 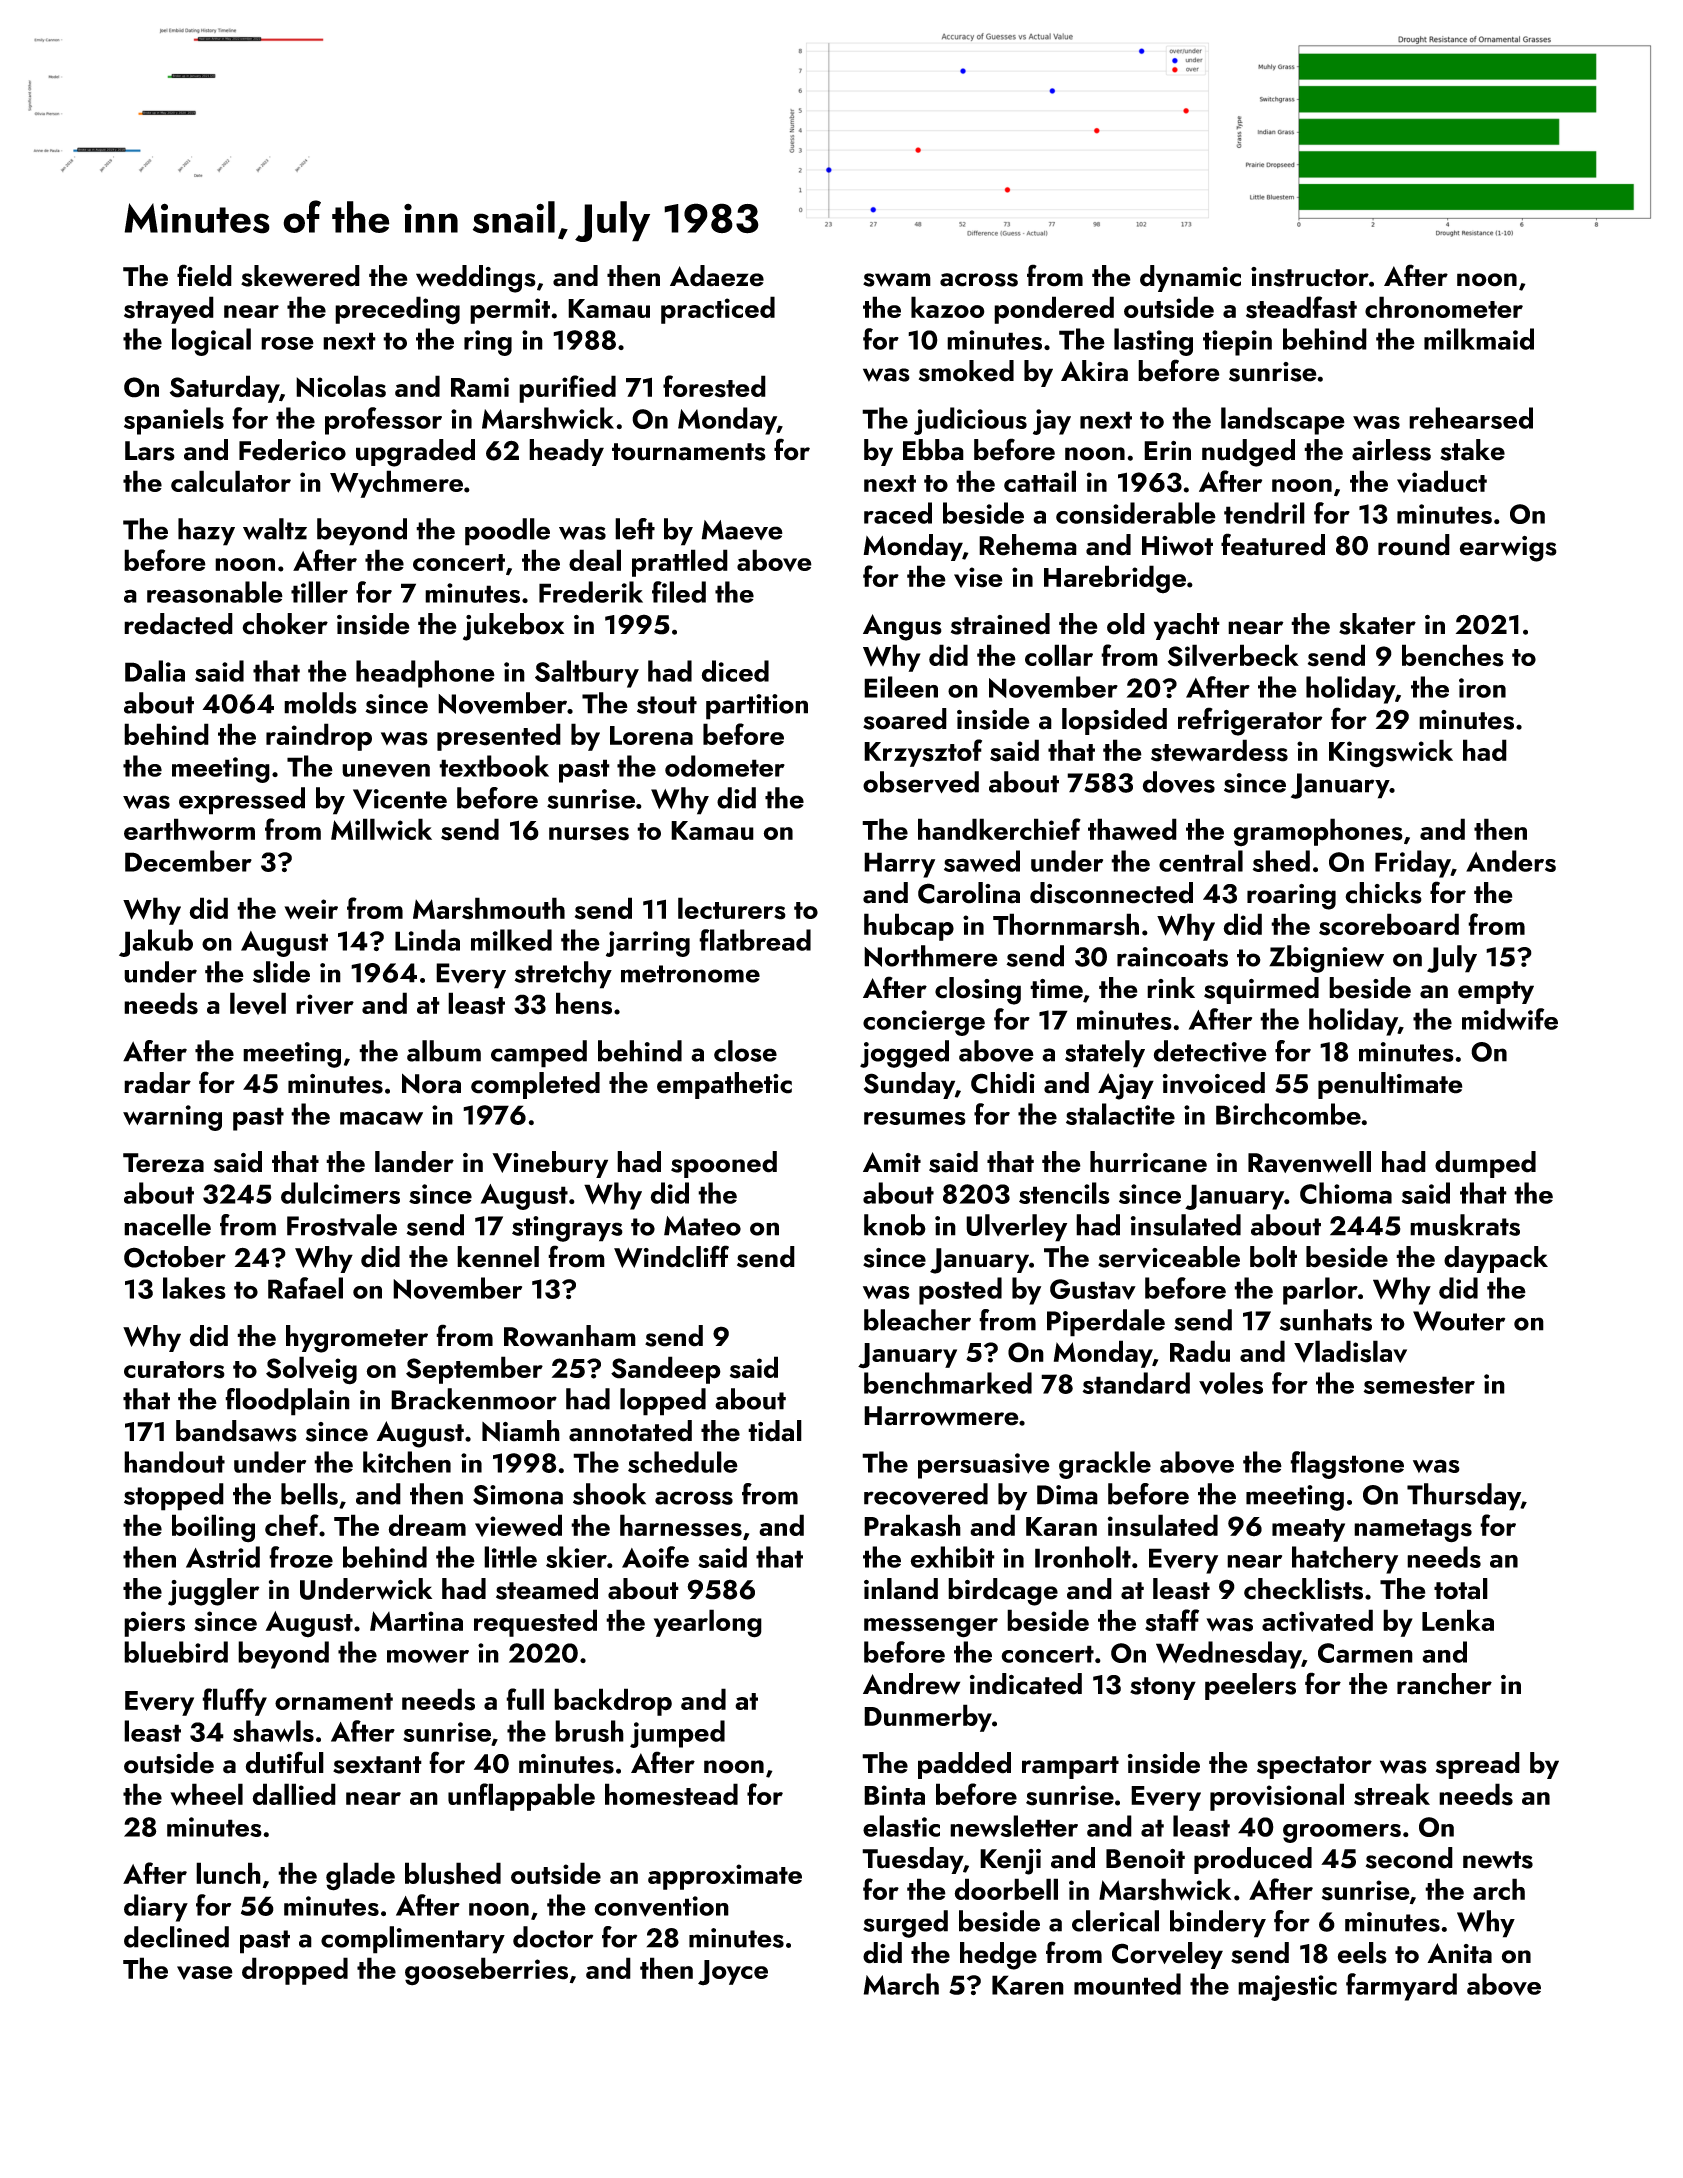 I want to click on rehearsed, so click(x=1471, y=418).
